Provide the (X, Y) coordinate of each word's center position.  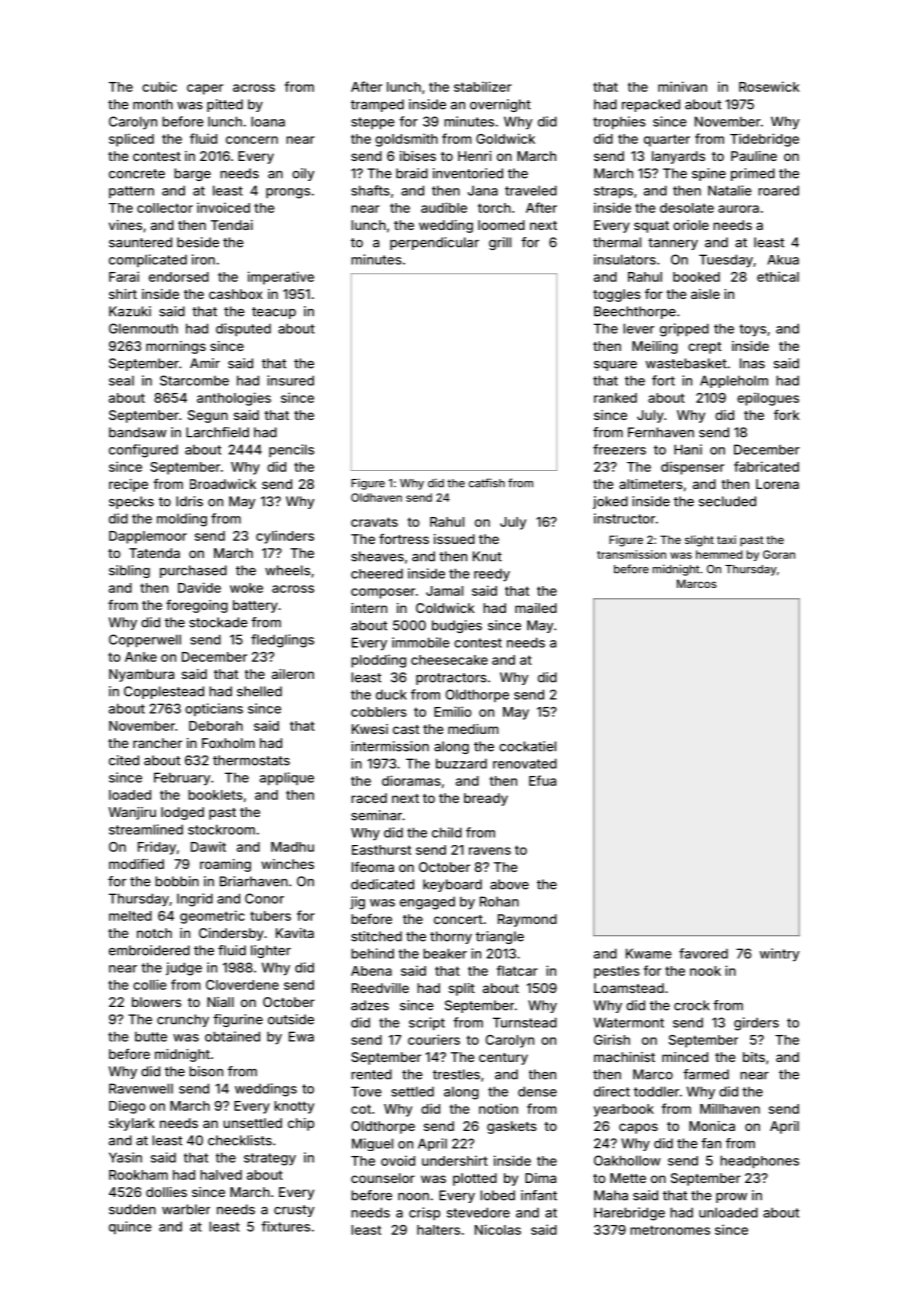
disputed (243, 329)
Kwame (649, 953)
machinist (624, 1057)
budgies (457, 626)
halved (221, 1175)
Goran (779, 554)
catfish (487, 483)
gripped (684, 330)
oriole (691, 225)
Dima (540, 1178)
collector (165, 208)
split (462, 989)
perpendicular (434, 243)
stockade (218, 622)
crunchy (183, 1020)
